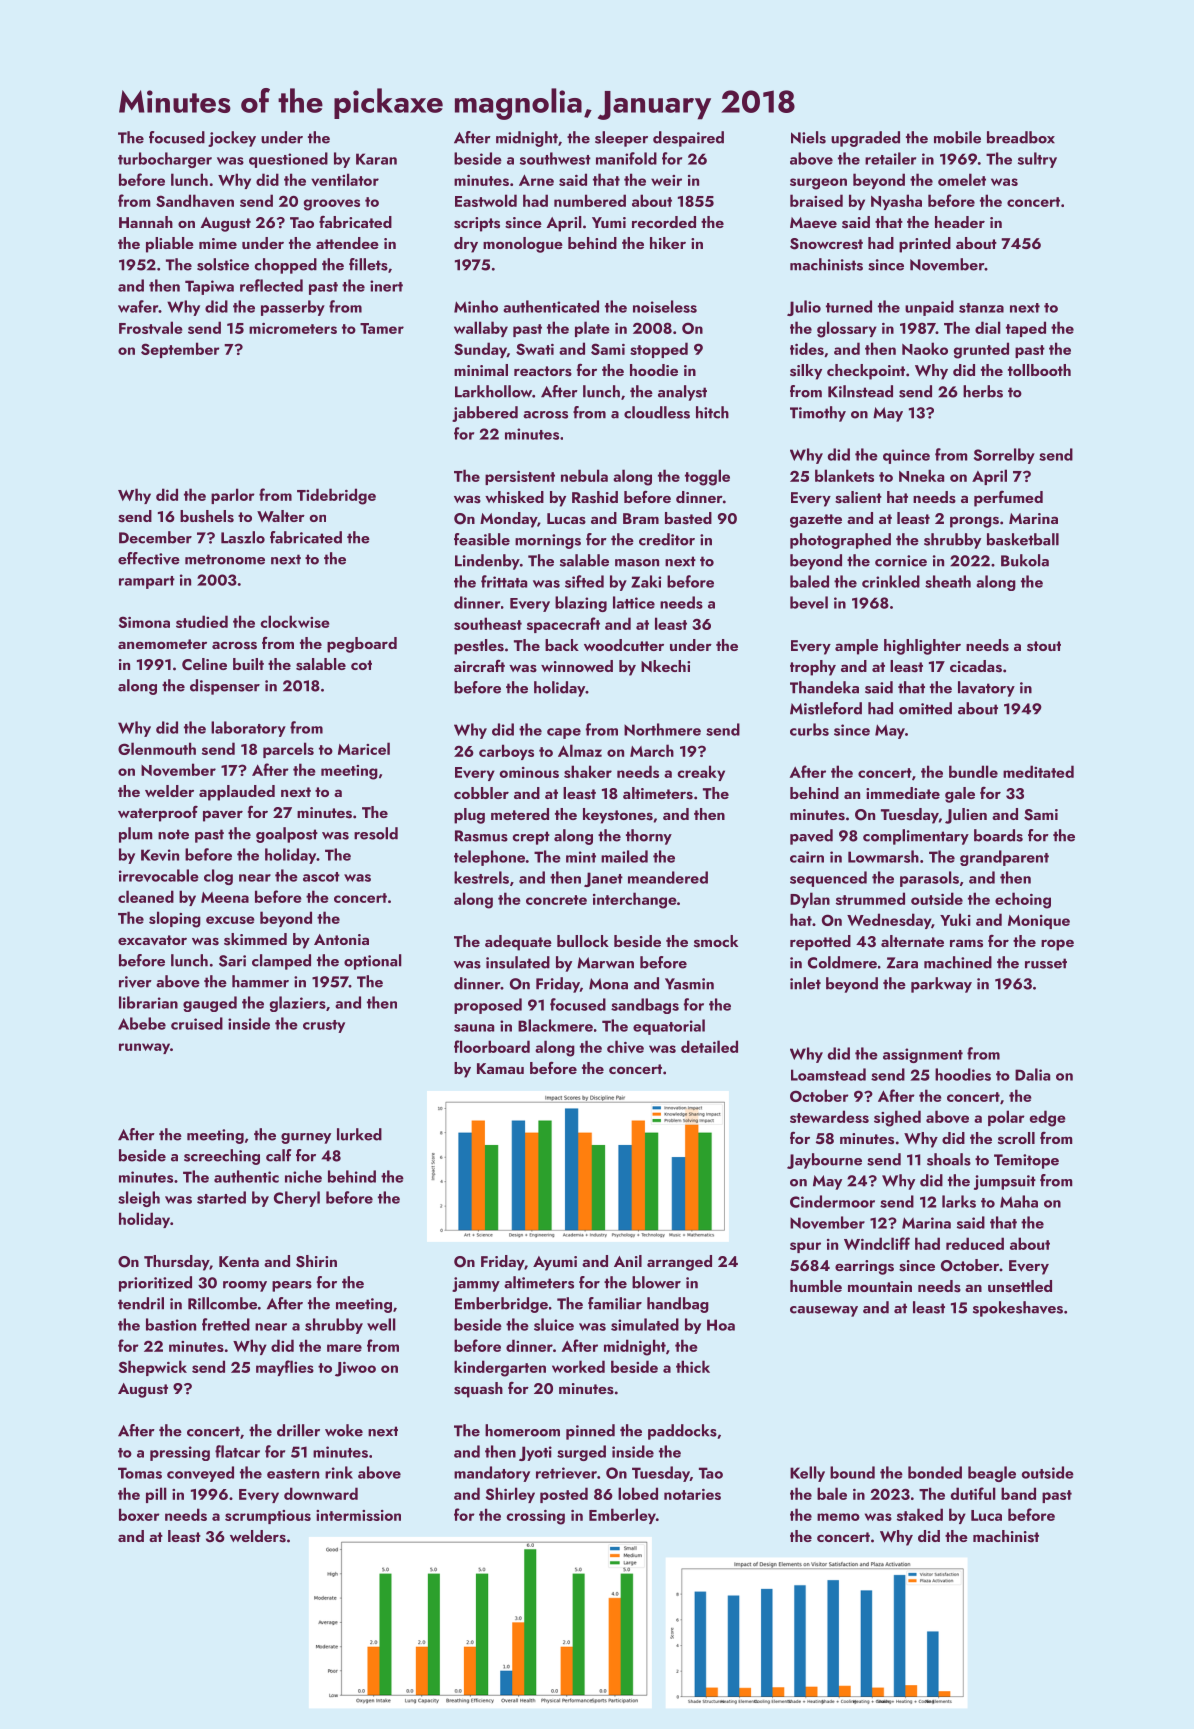 Image resolution: width=1194 pixels, height=1729 pixels. What do you see at coordinates (603, 879) in the page?
I see `Janet` at bounding box center [603, 879].
